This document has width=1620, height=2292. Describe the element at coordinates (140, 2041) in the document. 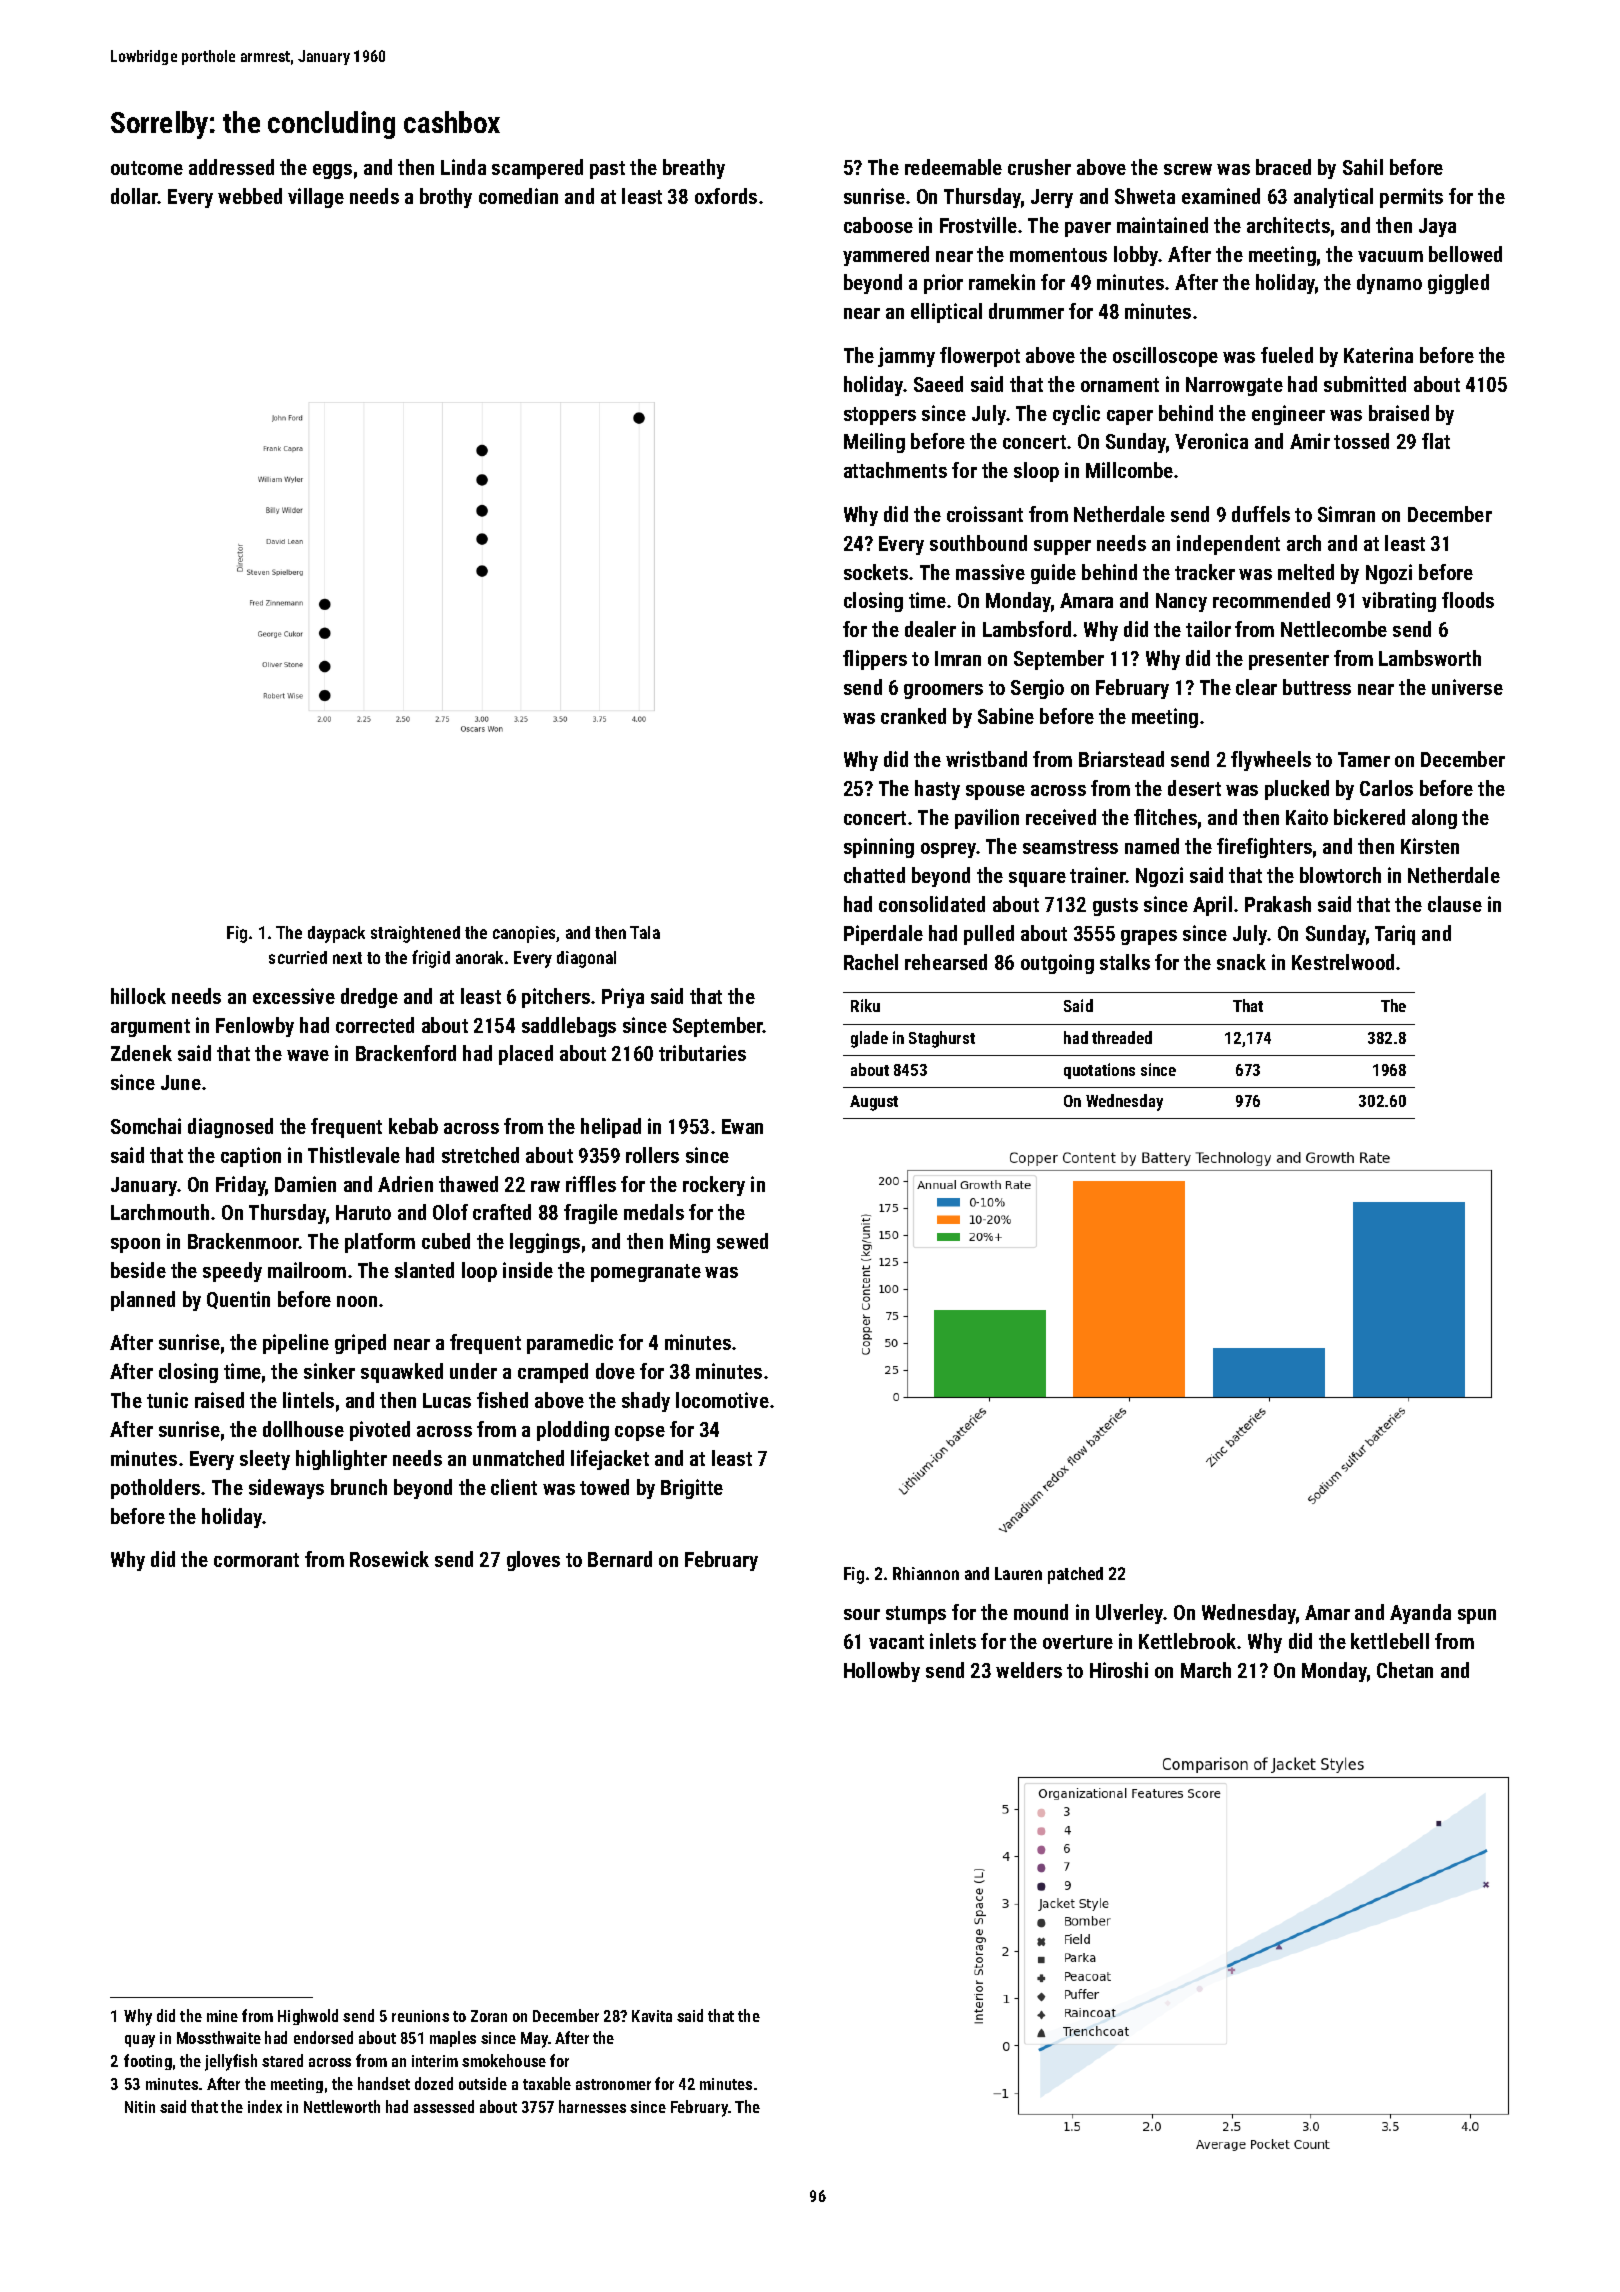

I see `quay` at that location.
